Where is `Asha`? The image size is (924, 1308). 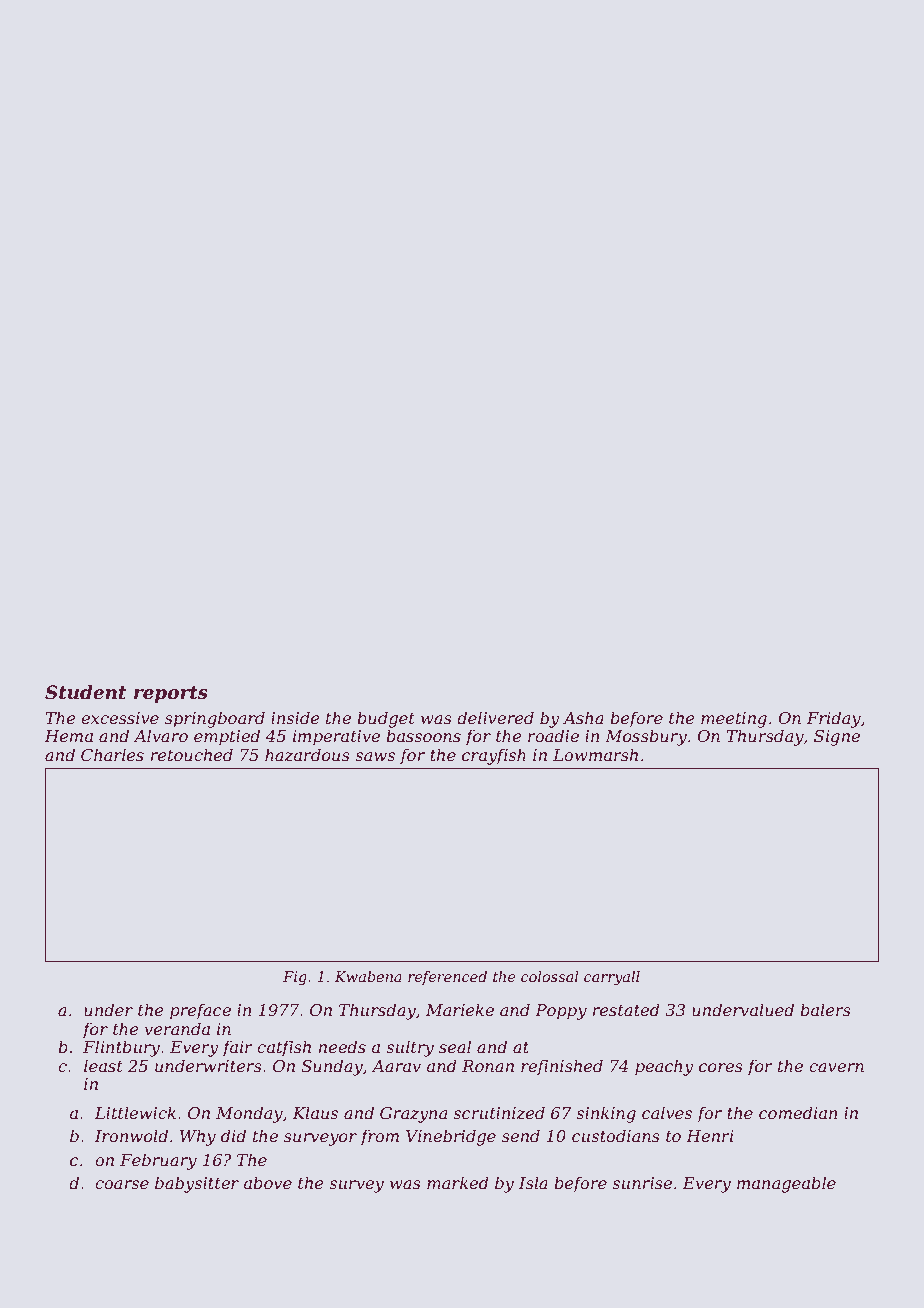
Asha is located at coordinates (583, 717).
